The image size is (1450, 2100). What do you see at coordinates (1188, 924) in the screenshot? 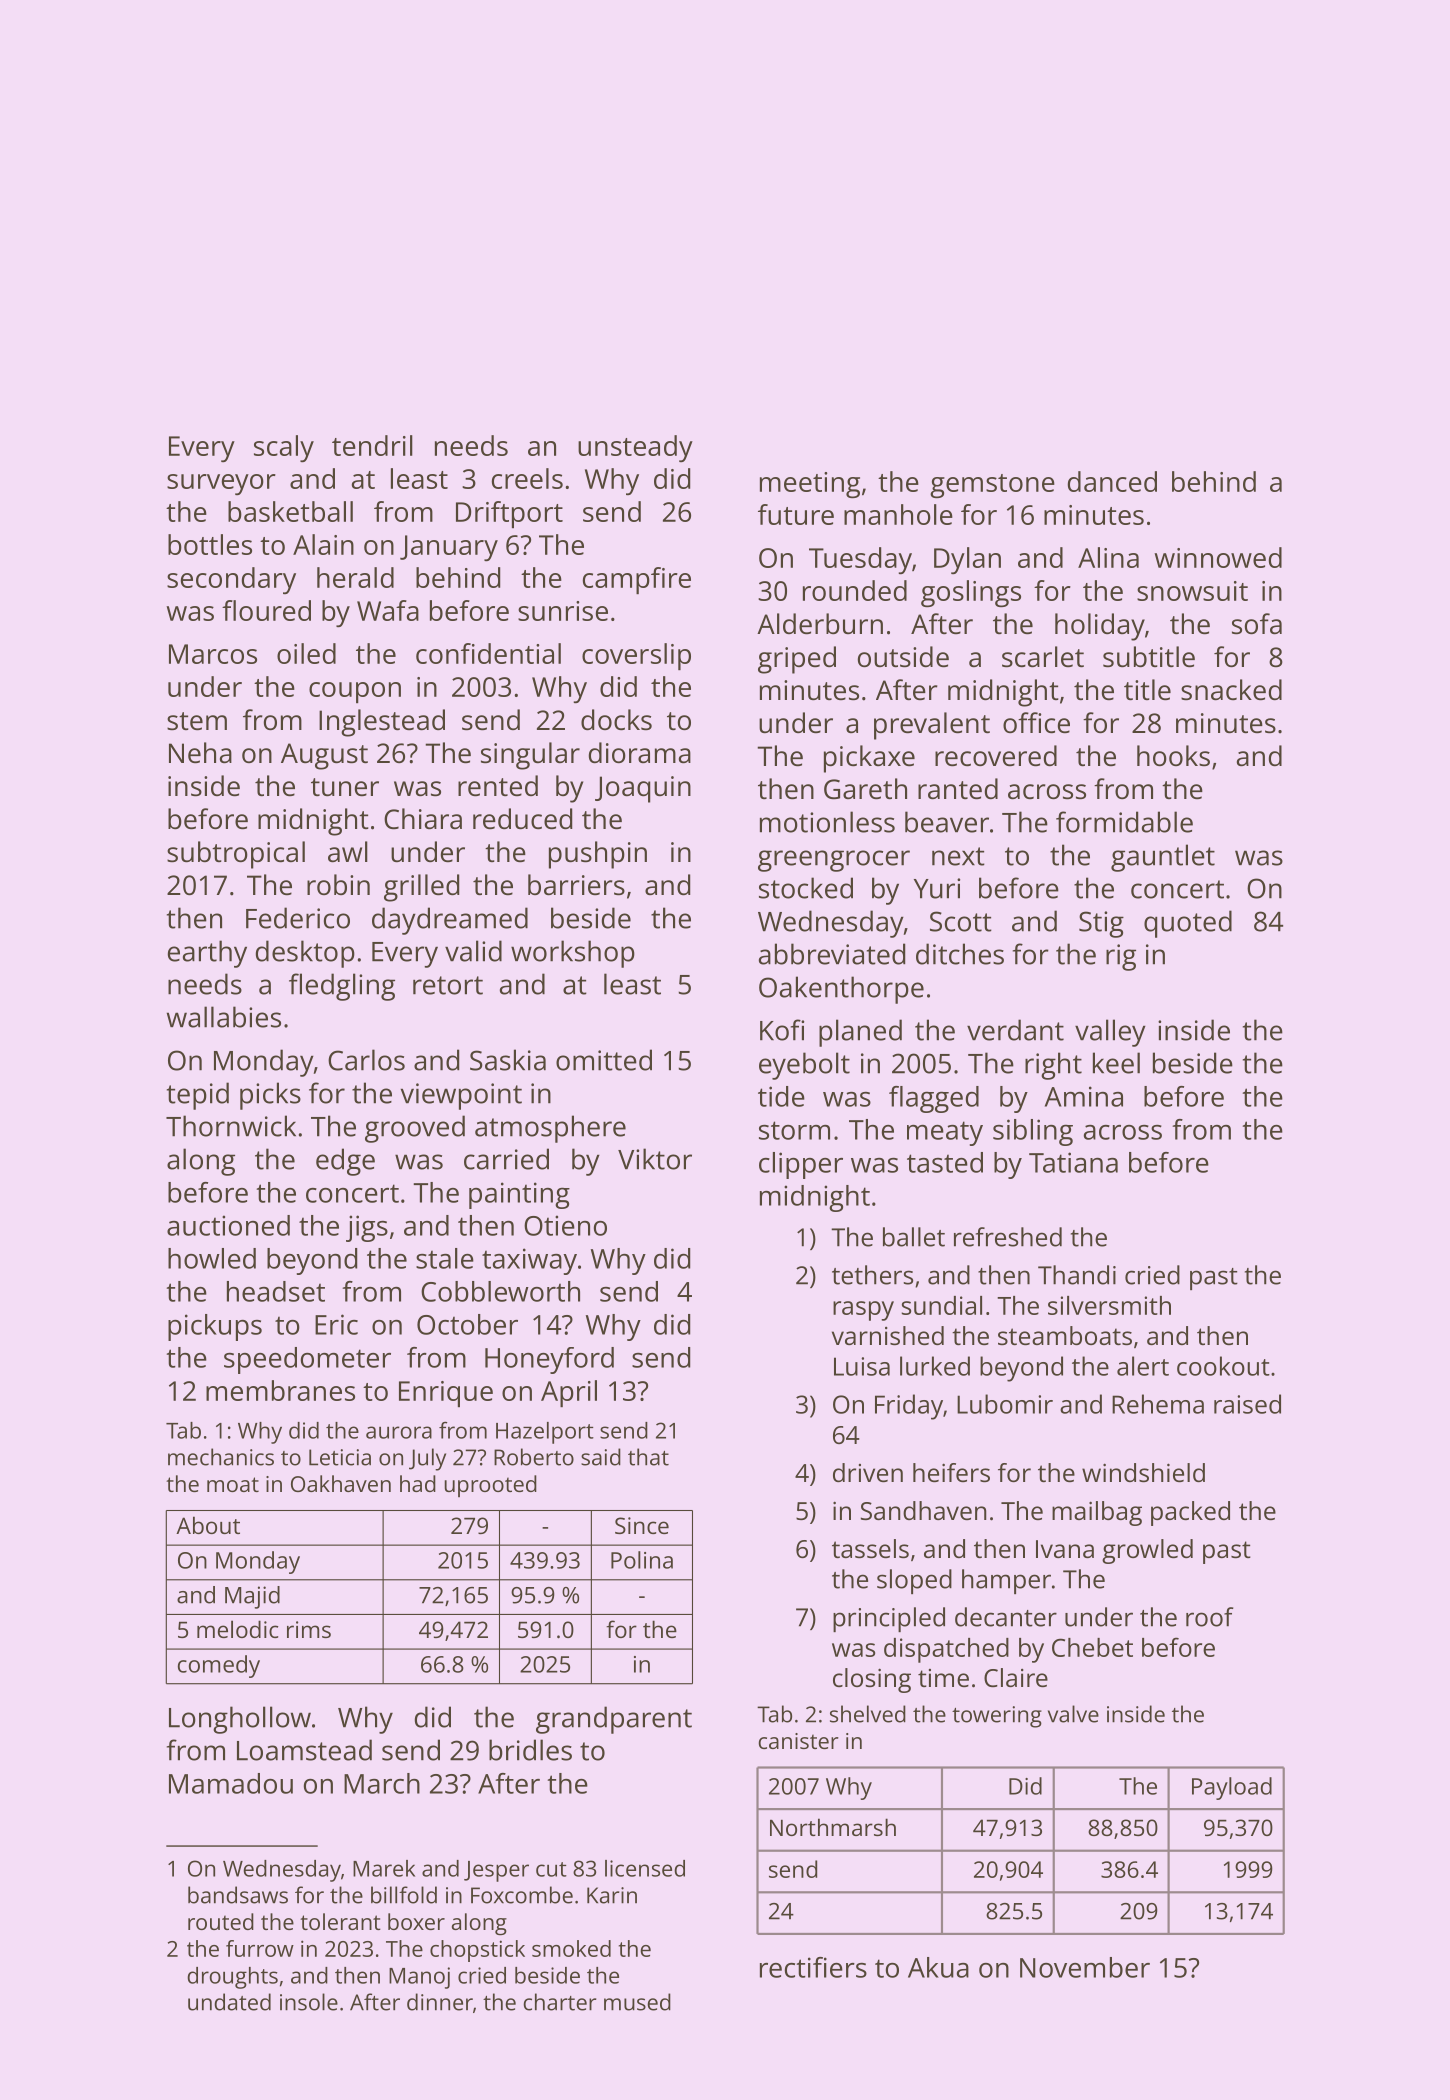
I see `quoted` at bounding box center [1188, 924].
